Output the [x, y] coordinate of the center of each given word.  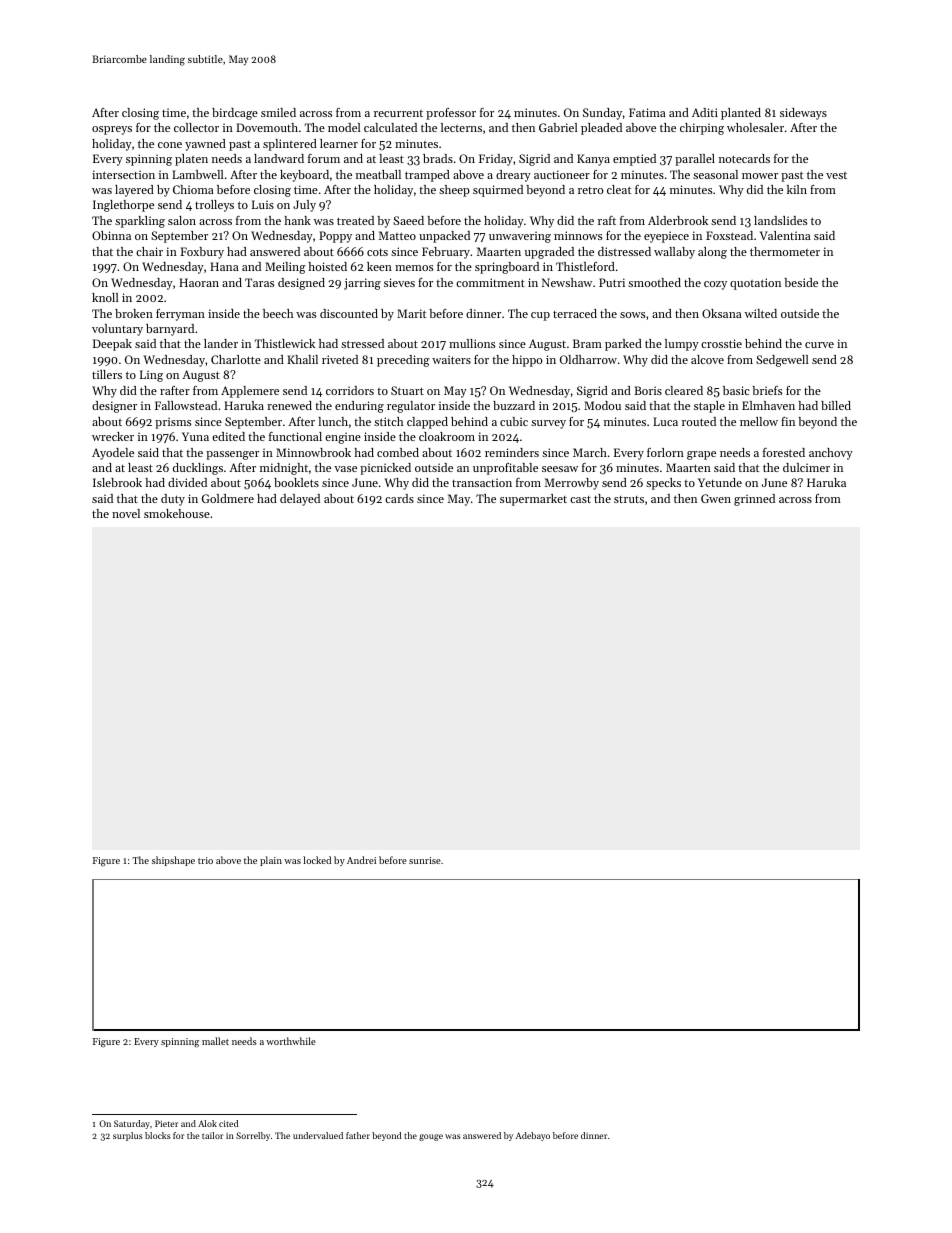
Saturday [132, 1124]
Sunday [602, 114]
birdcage [235, 114]
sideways [803, 114]
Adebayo [533, 1136]
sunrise [425, 860]
